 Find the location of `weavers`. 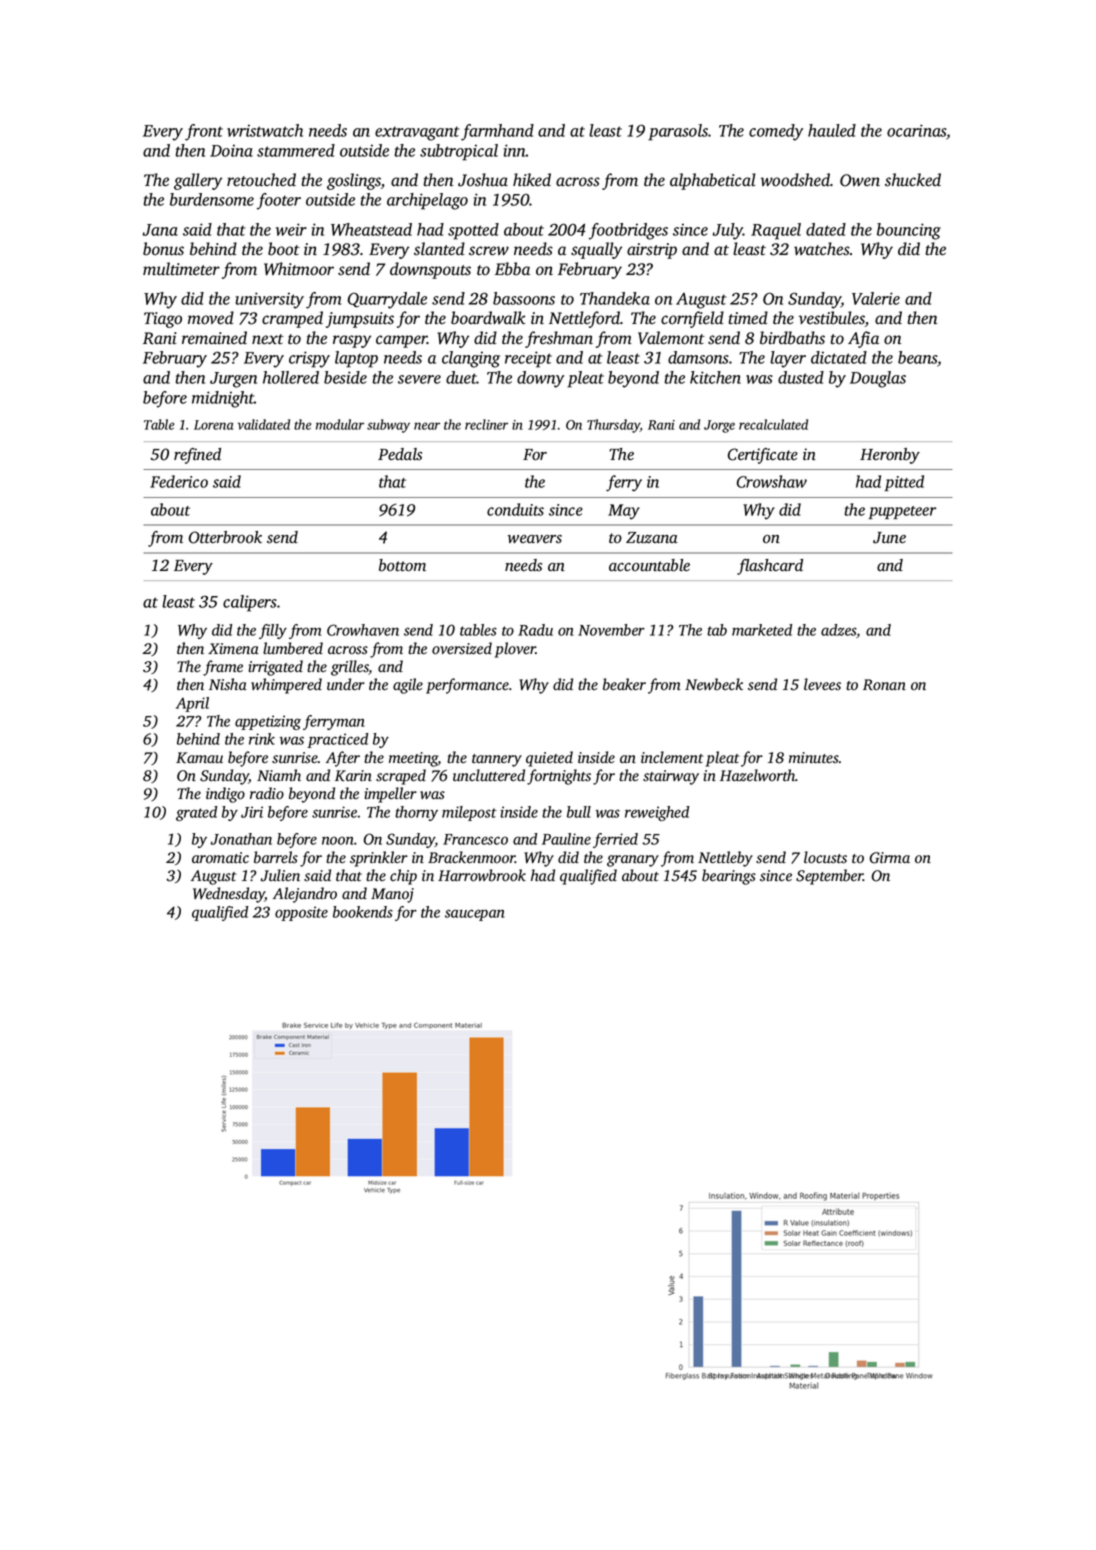

weavers is located at coordinates (535, 539).
